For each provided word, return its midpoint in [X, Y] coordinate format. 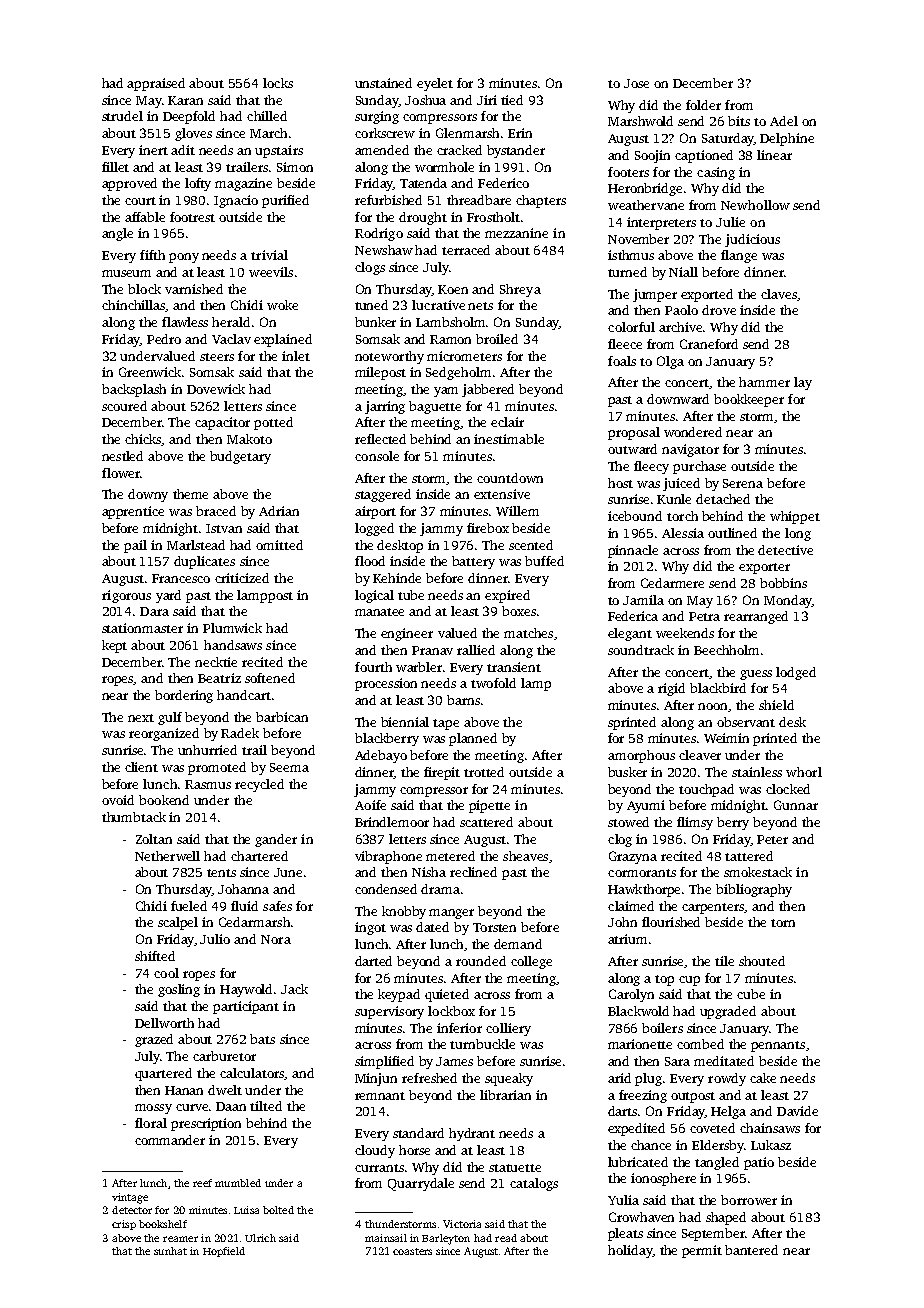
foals [622, 361]
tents [221, 873]
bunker [375, 322]
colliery [508, 1029]
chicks [143, 440]
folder [703, 105]
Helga [728, 1112]
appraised [156, 84]
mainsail [386, 1238]
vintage [130, 1198]
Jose [636, 83]
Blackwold [638, 1011]
